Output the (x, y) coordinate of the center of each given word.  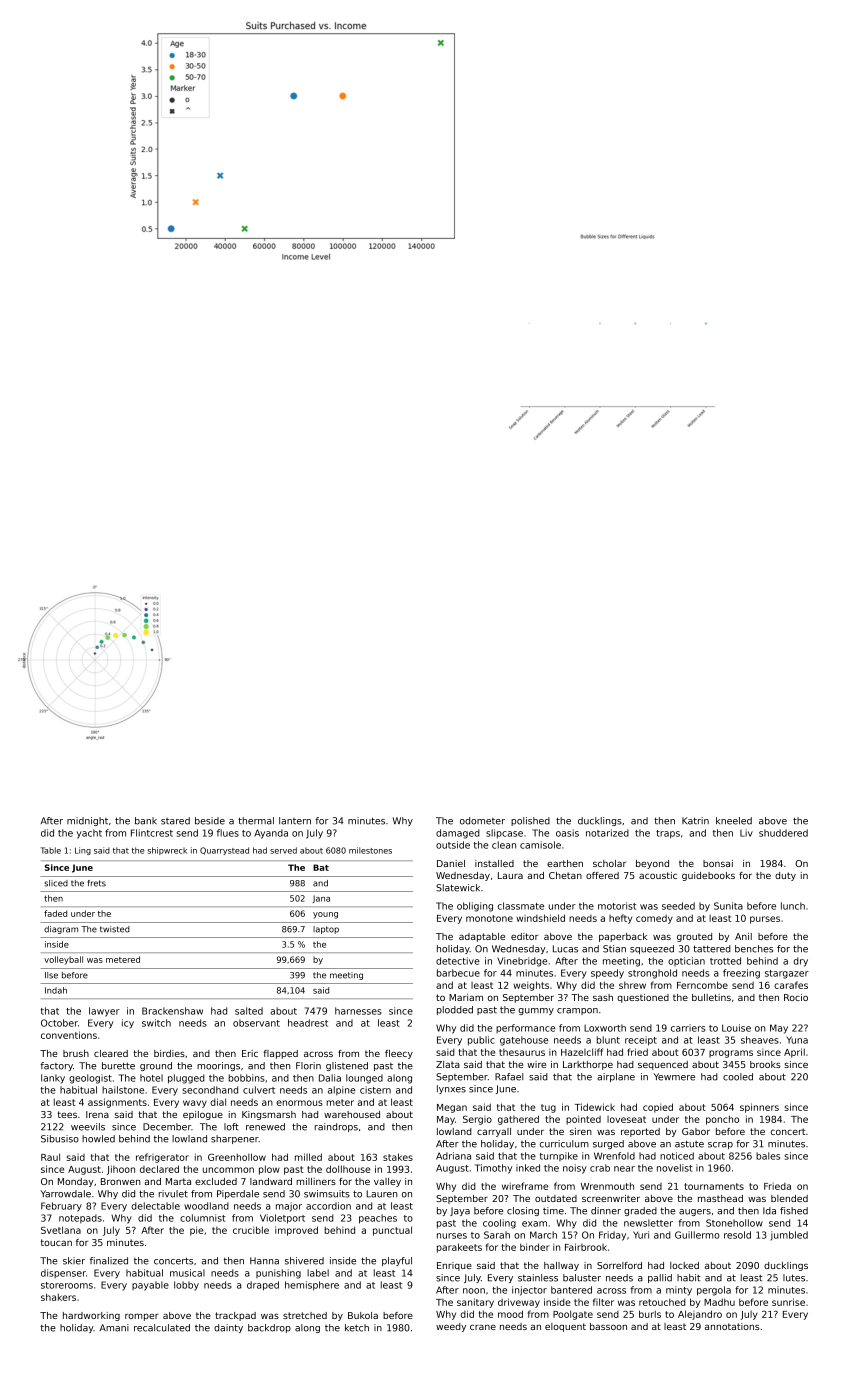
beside (210, 821)
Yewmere (674, 1077)
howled (98, 1139)
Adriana (453, 1156)
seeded (678, 906)
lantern (295, 821)
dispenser (63, 1273)
